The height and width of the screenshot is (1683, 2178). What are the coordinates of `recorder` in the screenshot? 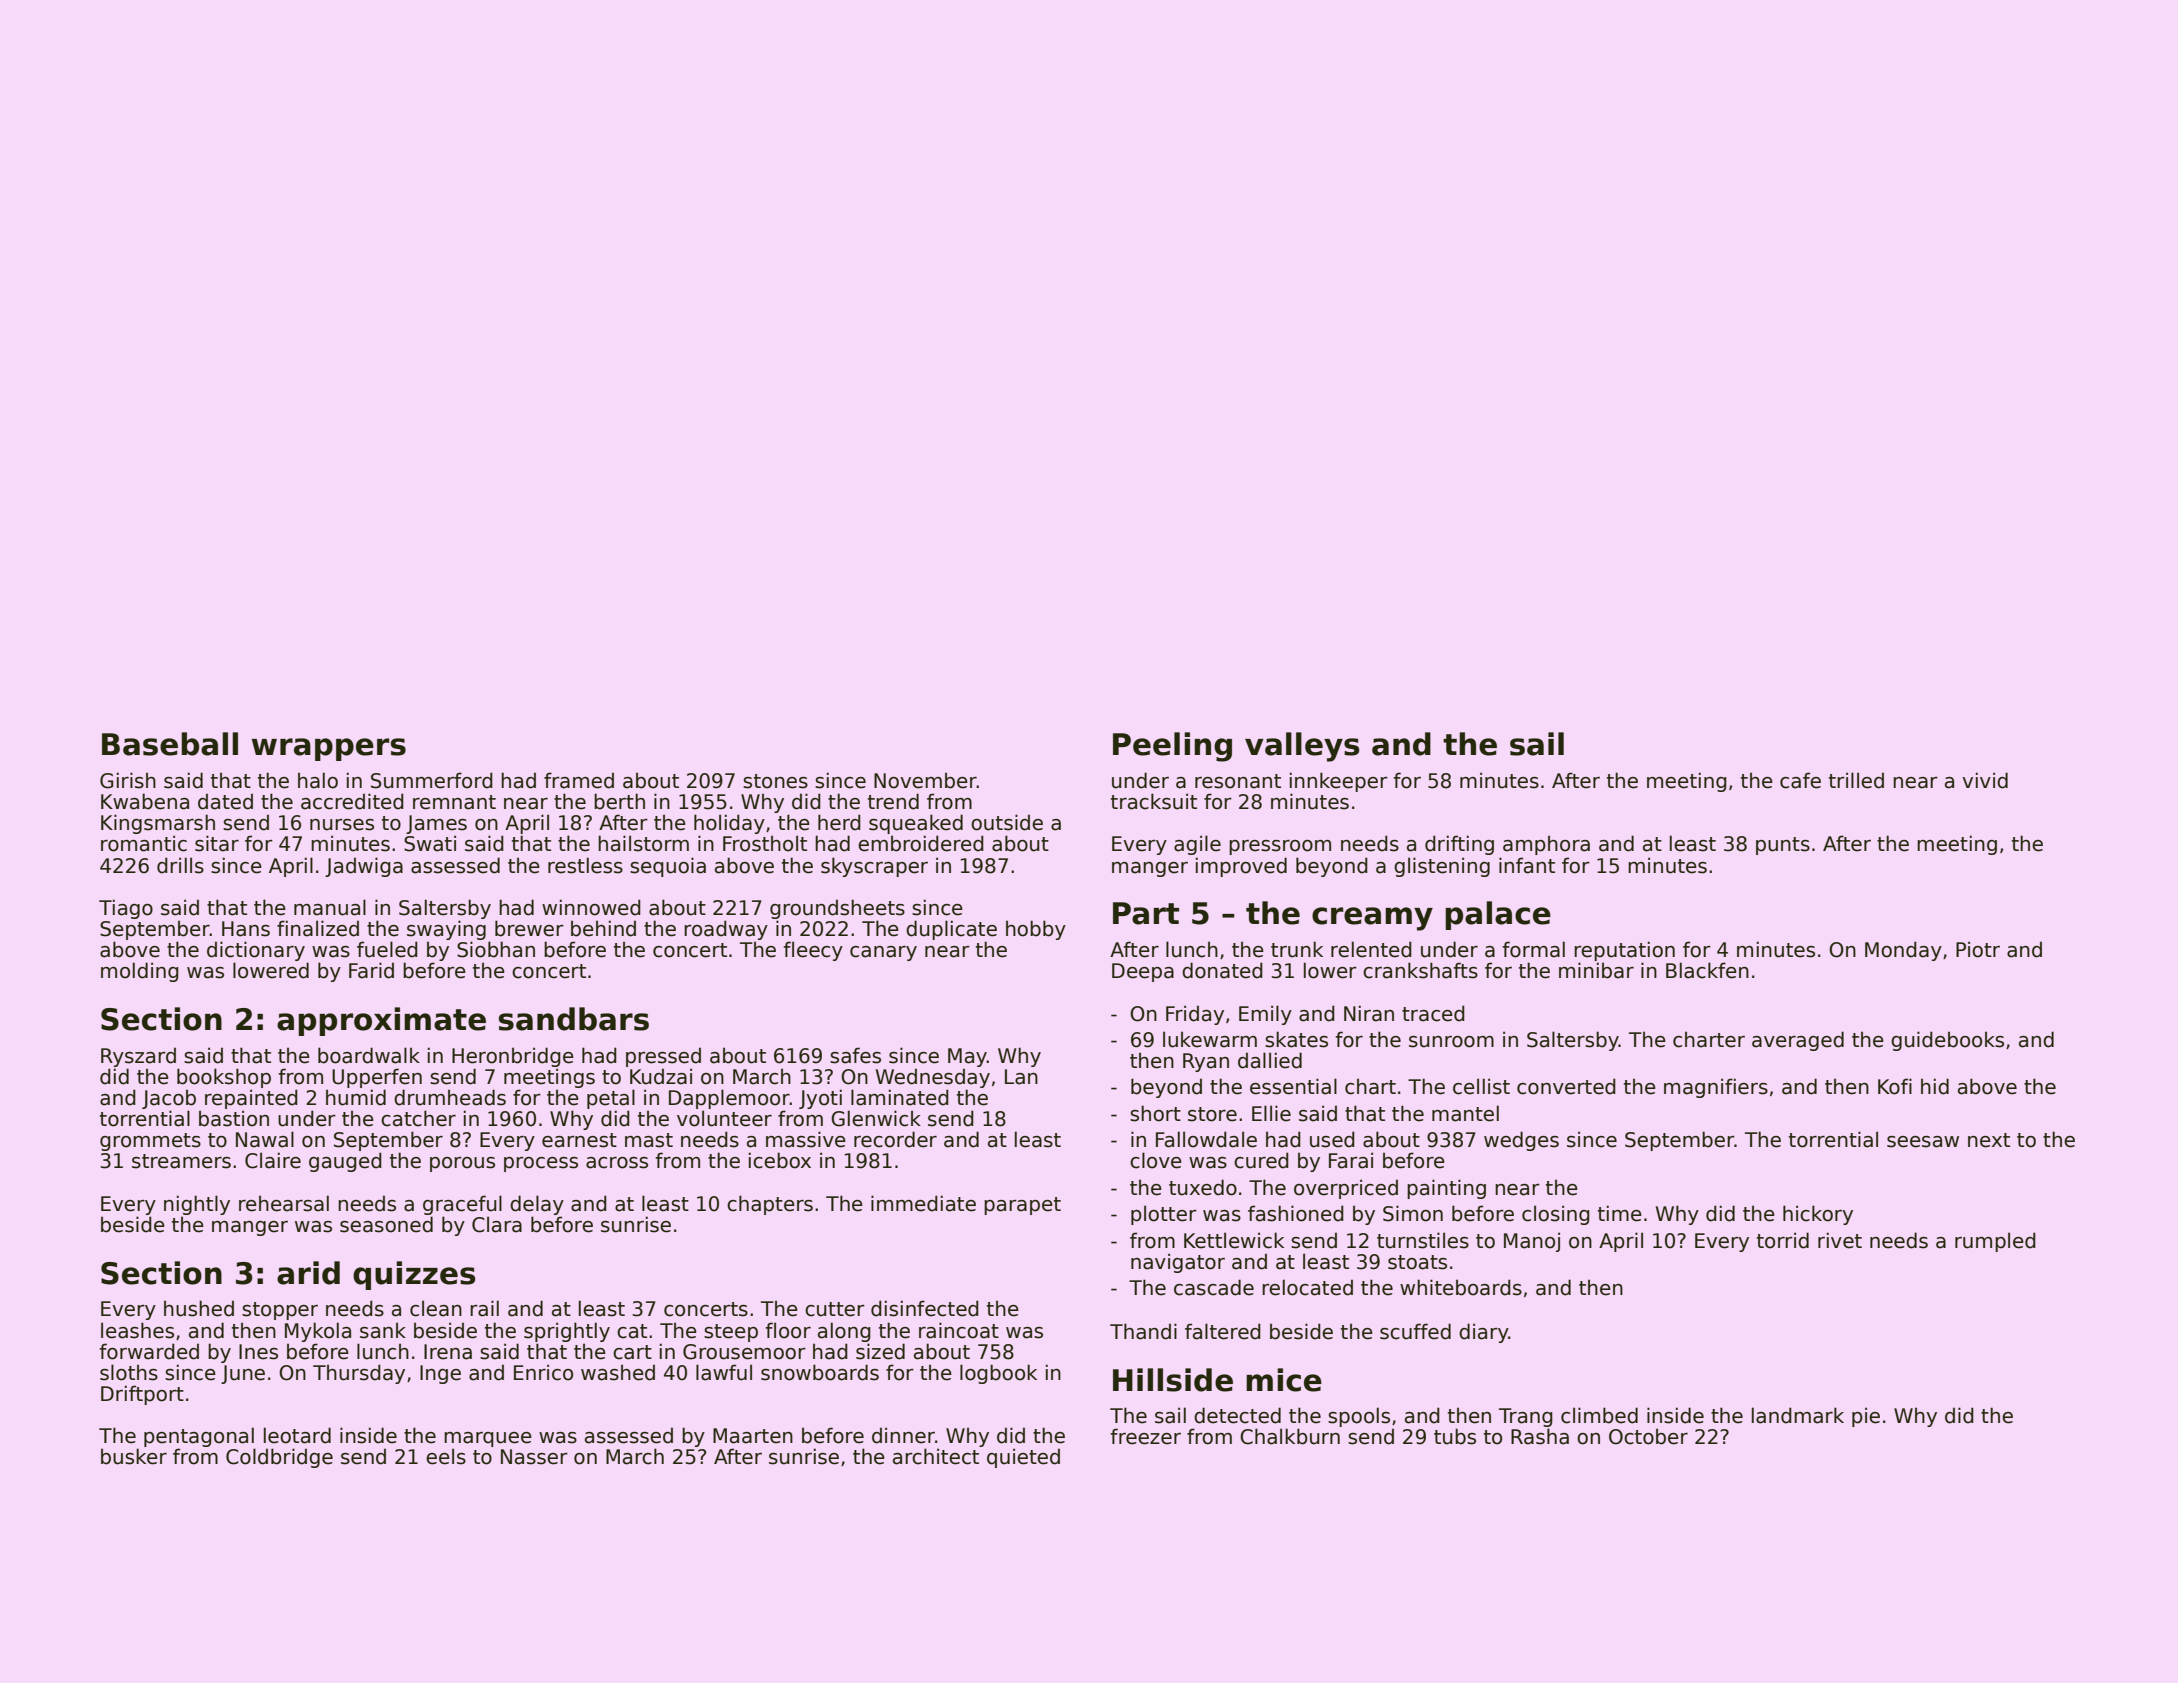 It's located at (895, 1139).
